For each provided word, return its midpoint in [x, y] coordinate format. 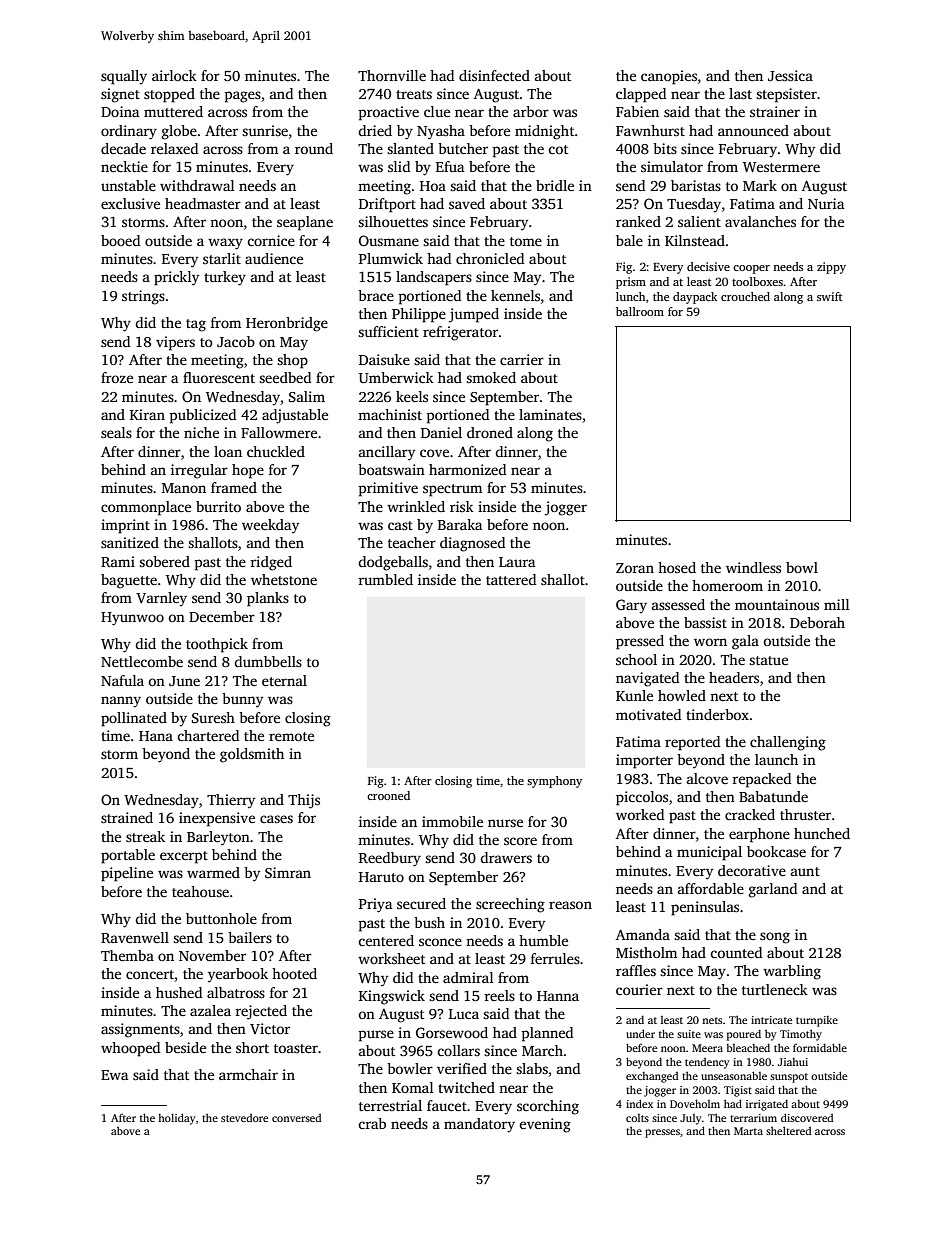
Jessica [790, 75]
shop [292, 361]
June [184, 681]
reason [570, 905]
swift [829, 296]
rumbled [386, 579]
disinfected [494, 75]
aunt [805, 871]
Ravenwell [135, 937]
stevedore [244, 1118]
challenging [788, 743]
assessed [678, 604]
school [636, 659]
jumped [474, 315]
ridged [271, 563]
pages [243, 97]
